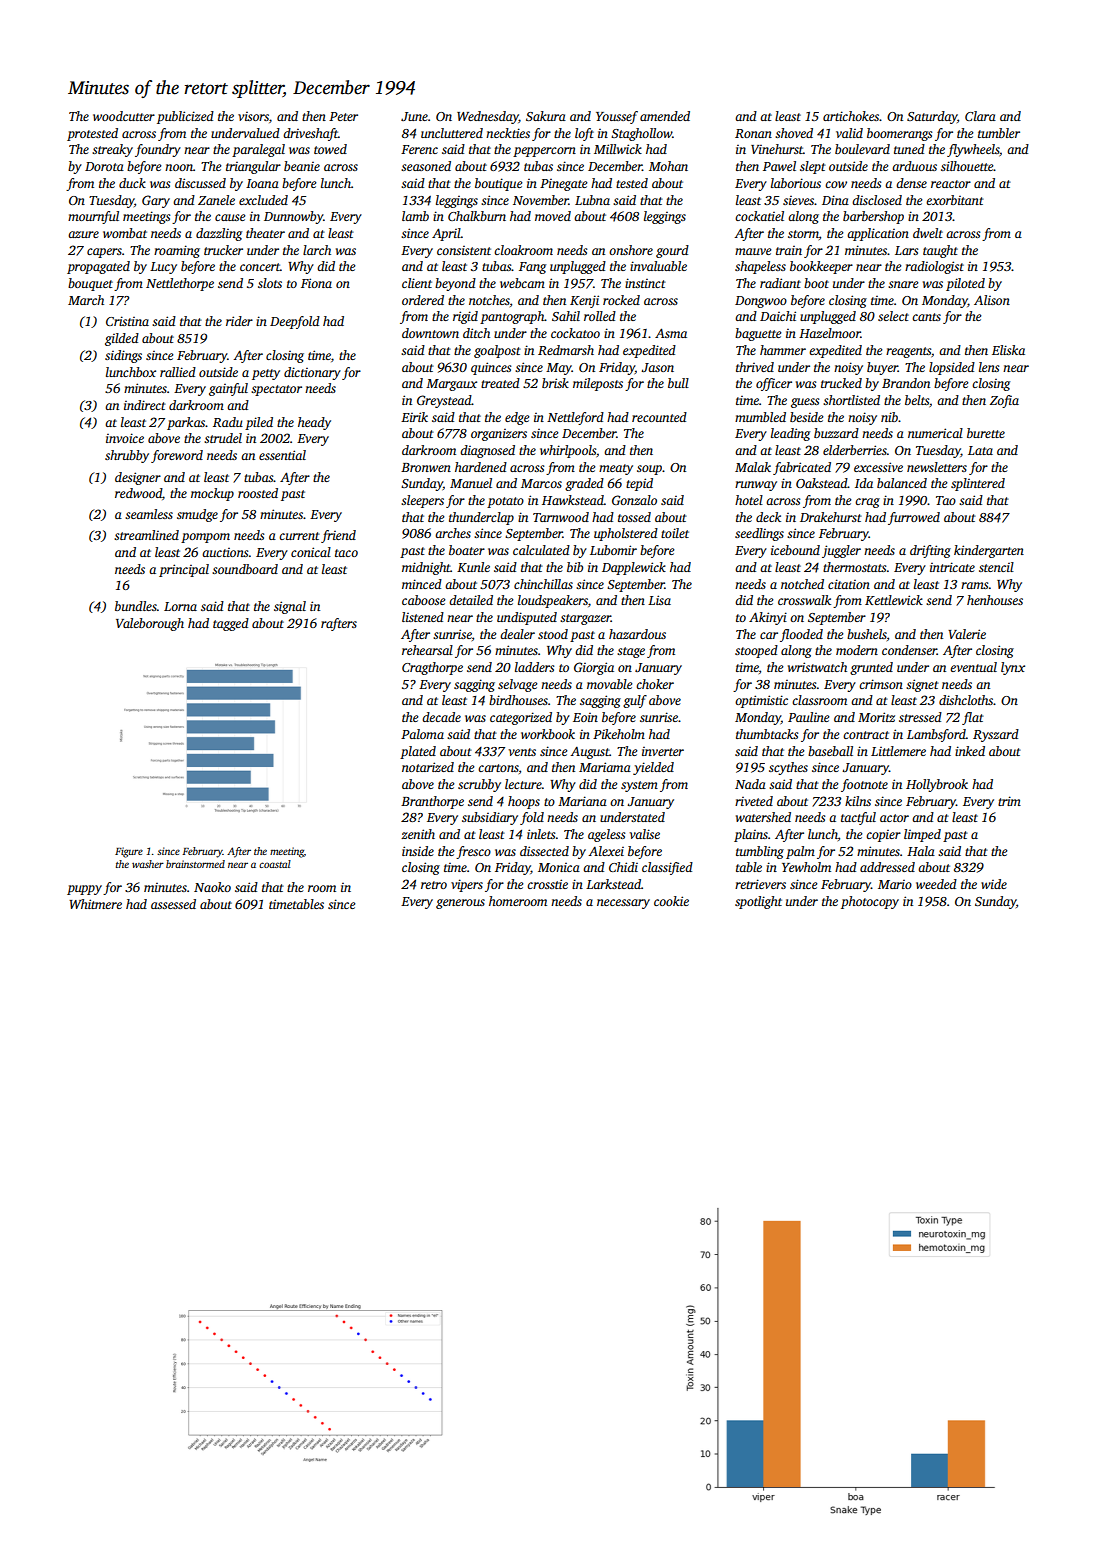  What do you see at coordinates (122, 339) in the screenshot?
I see `gilded` at bounding box center [122, 339].
